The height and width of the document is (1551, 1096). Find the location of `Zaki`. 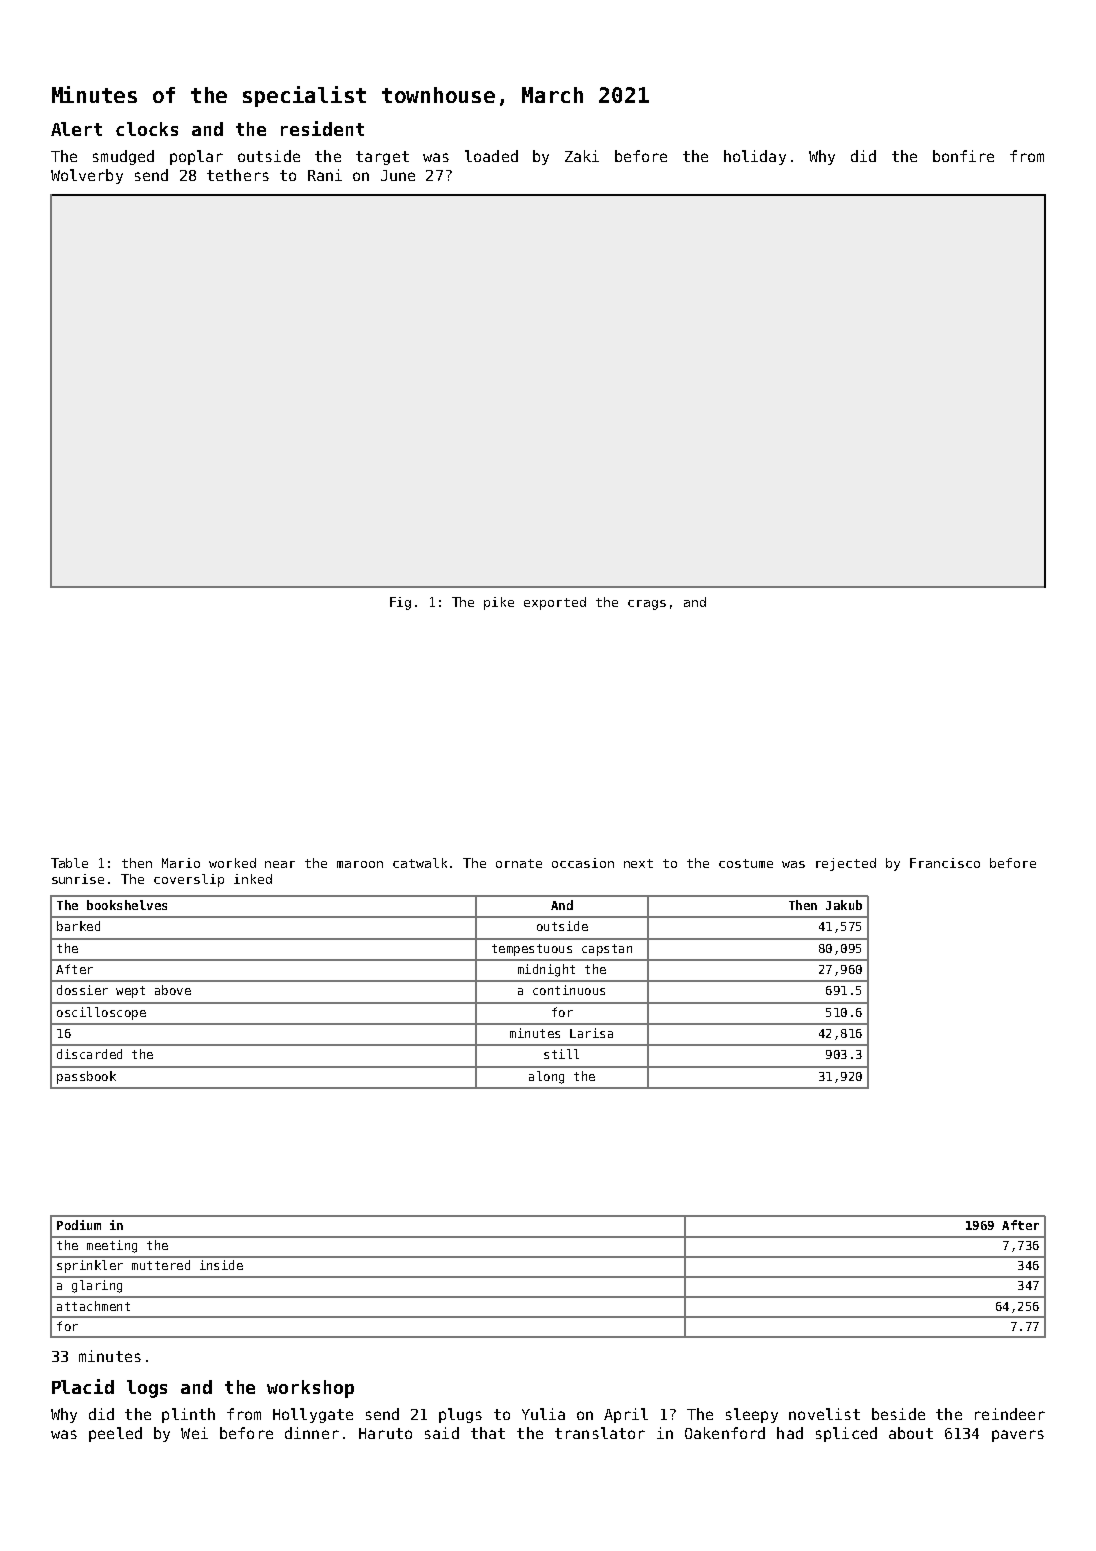

Zaki is located at coordinates (582, 156).
